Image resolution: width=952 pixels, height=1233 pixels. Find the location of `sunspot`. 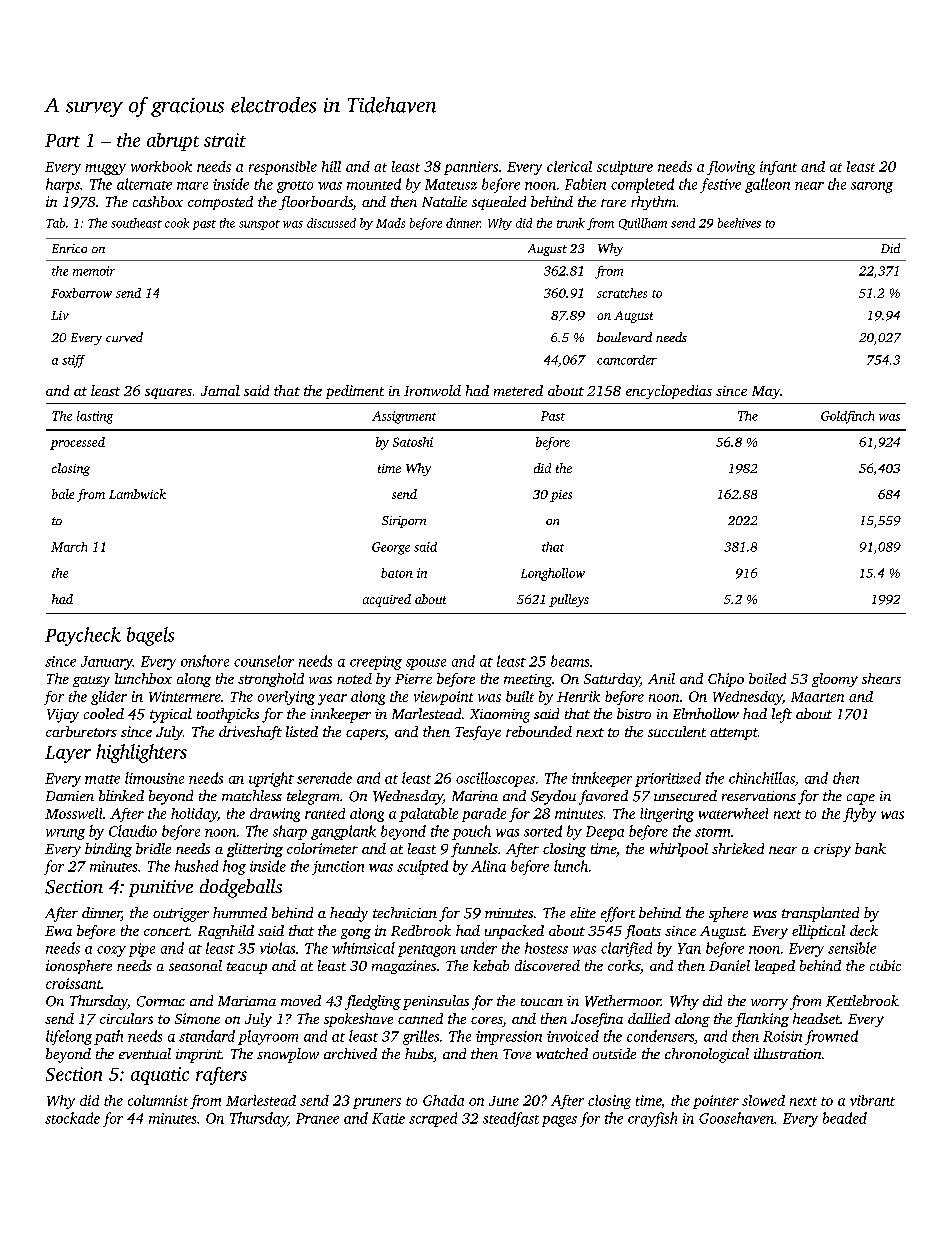

sunspot is located at coordinates (259, 225).
